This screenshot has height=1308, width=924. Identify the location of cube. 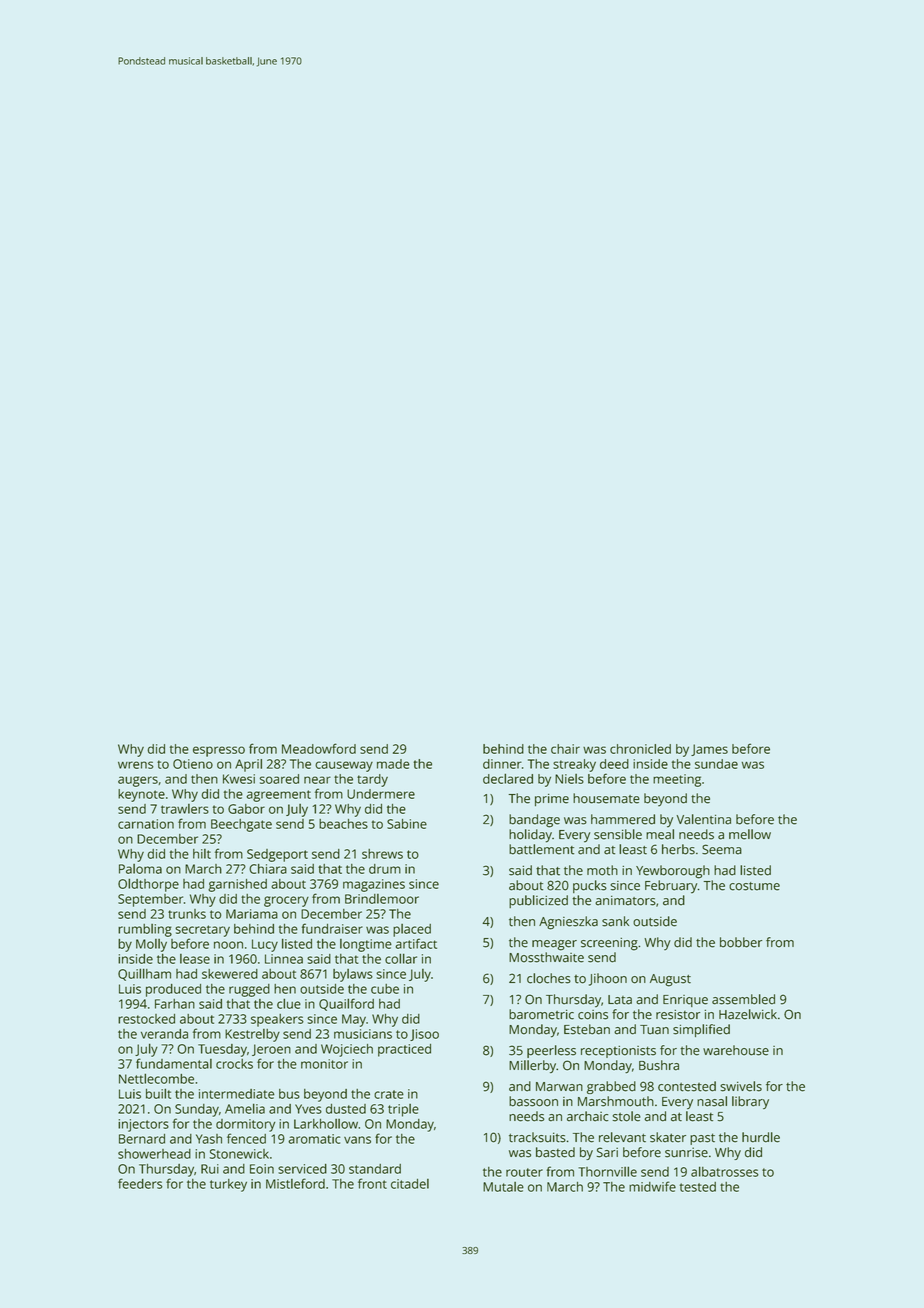
(385, 989).
